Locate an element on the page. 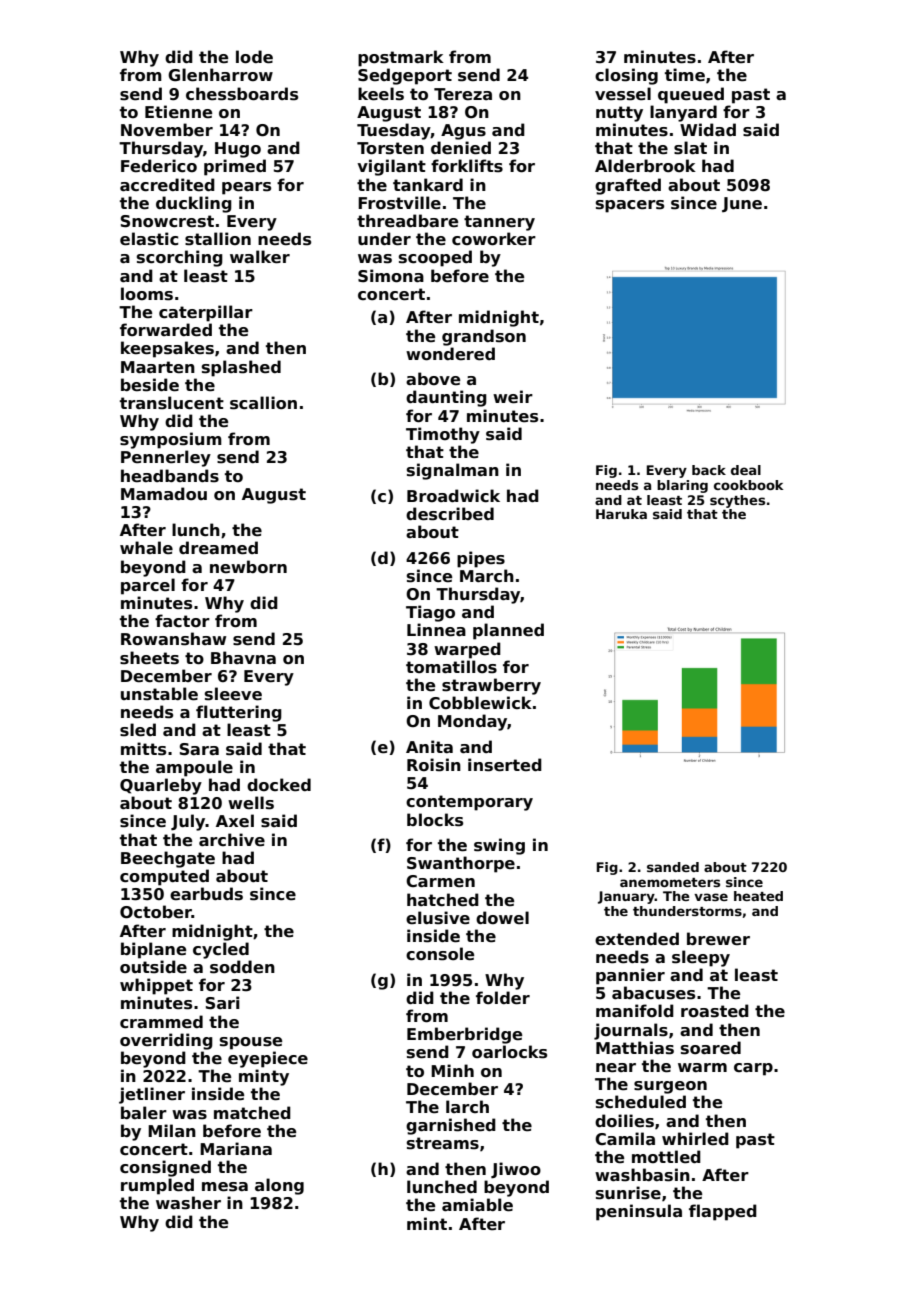 The image size is (908, 1316). chessboards is located at coordinates (242, 94).
